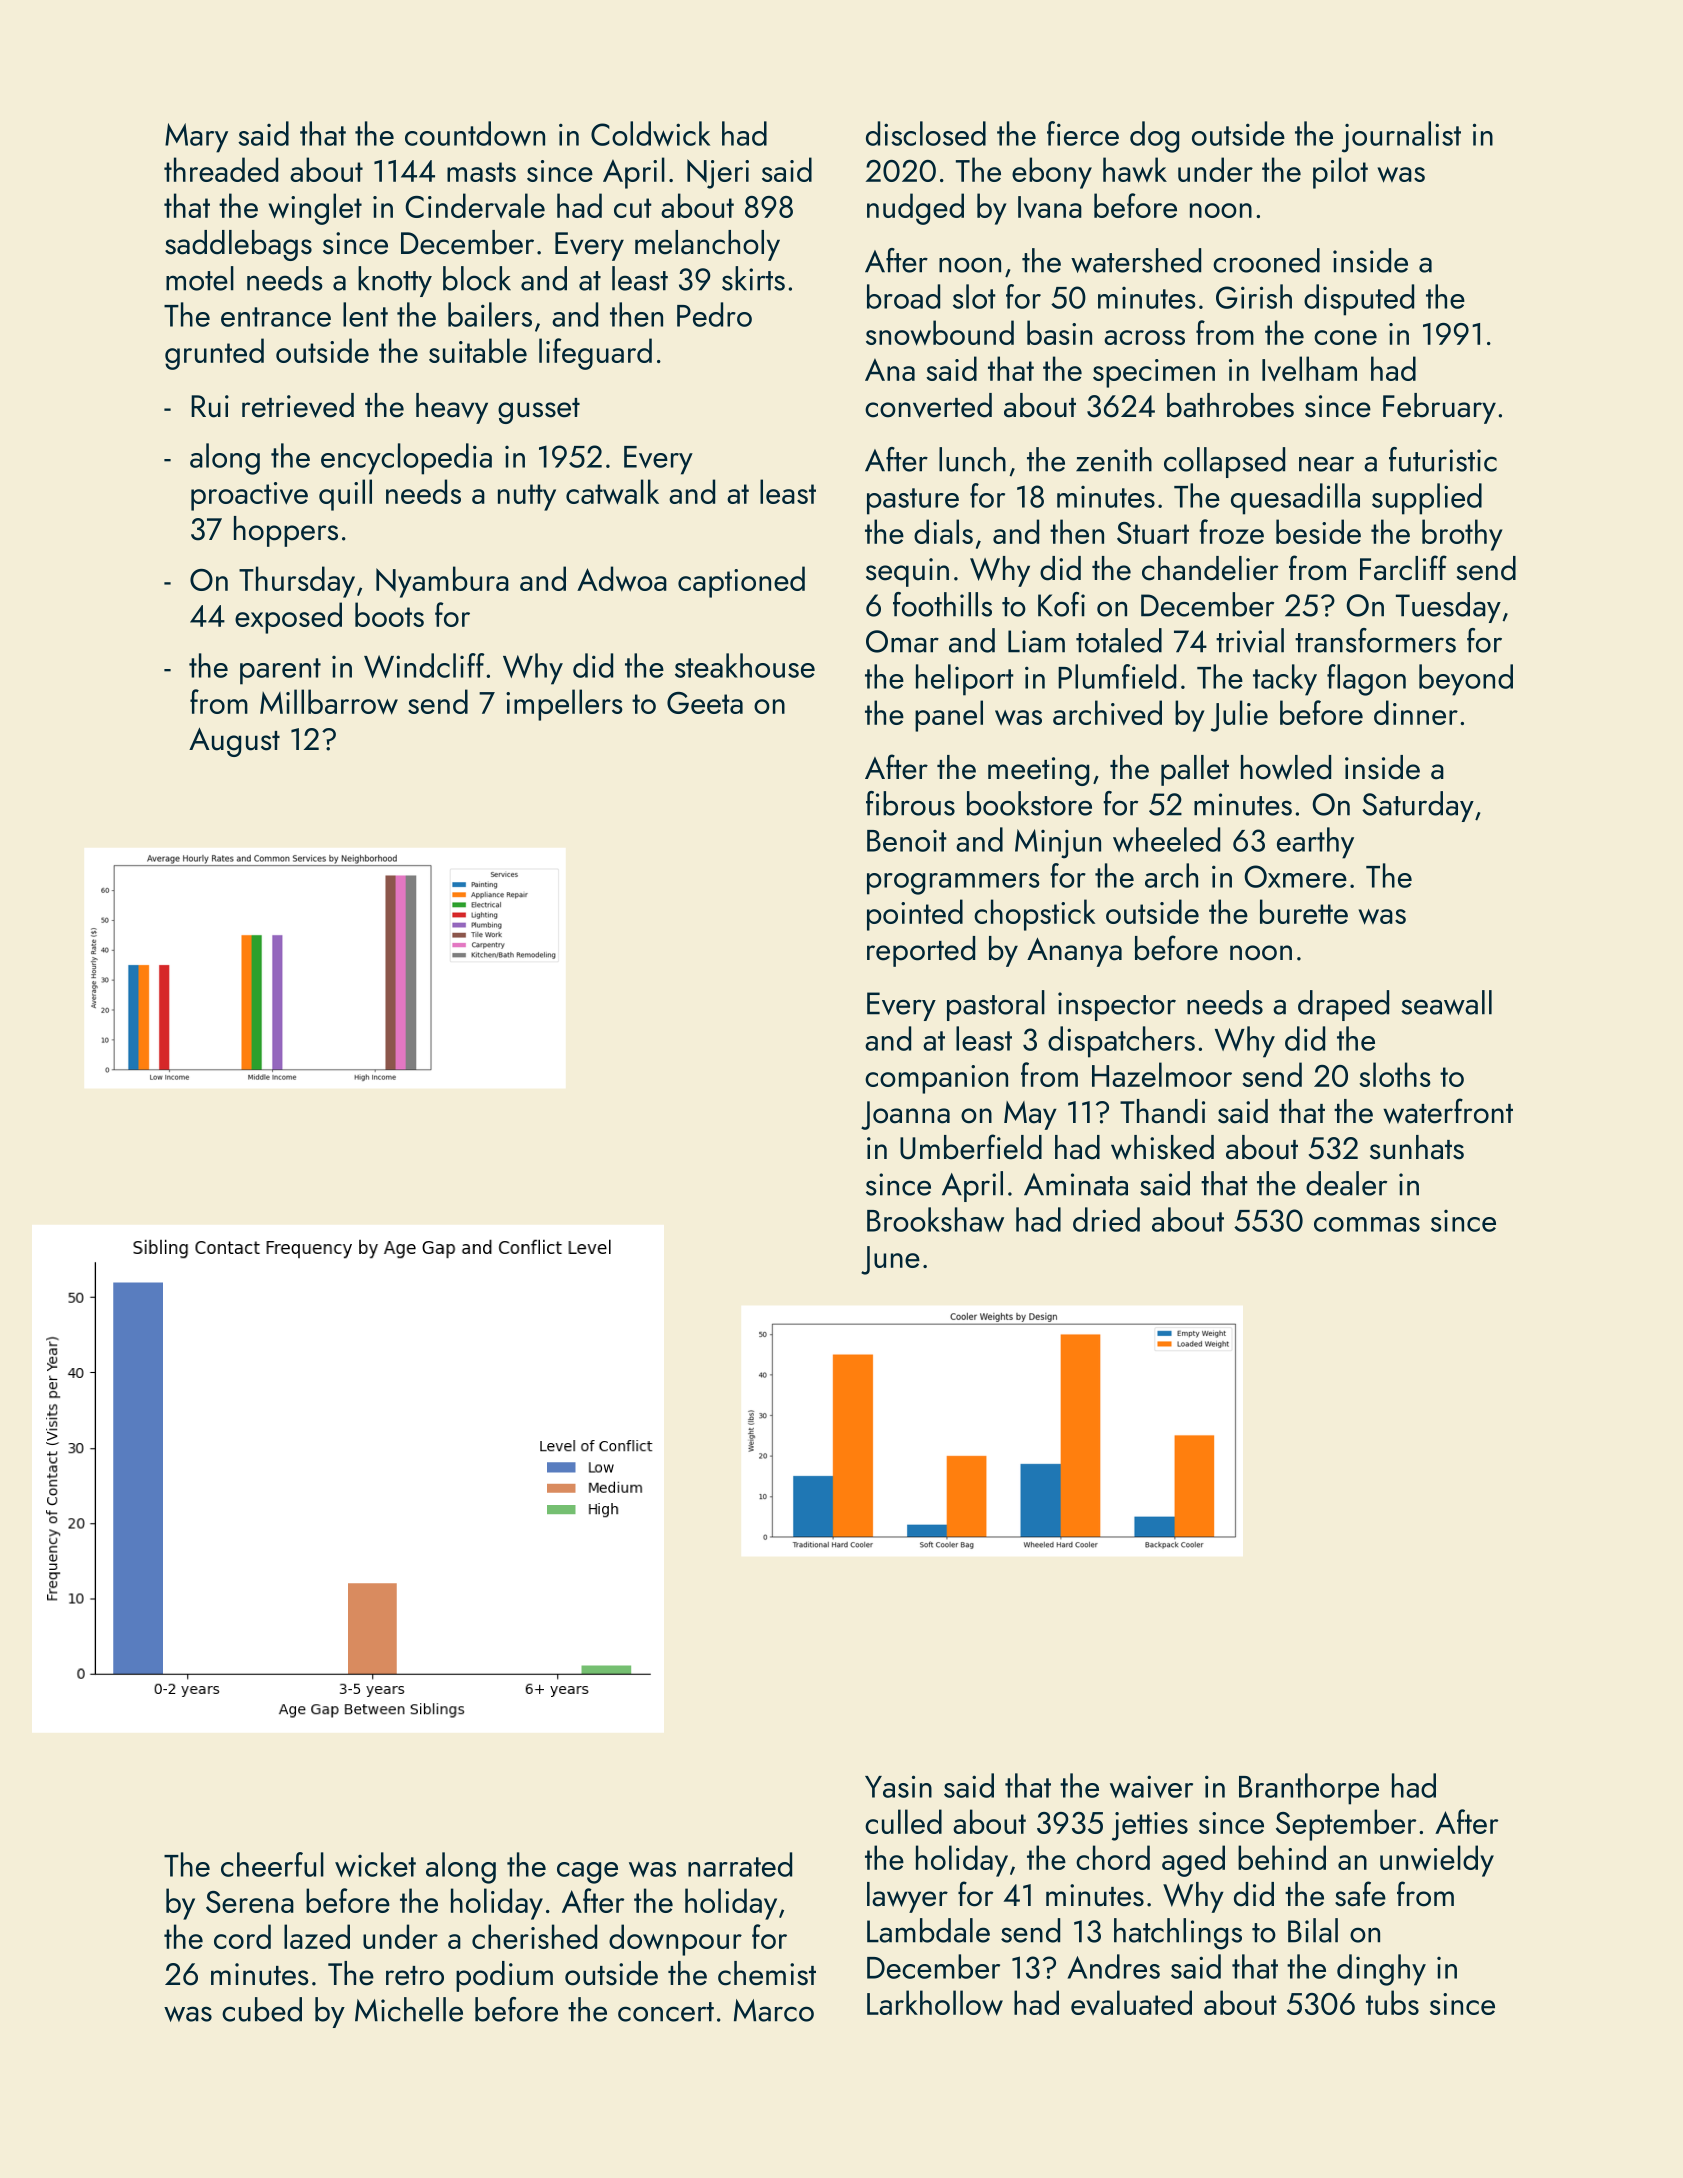 This page has height=2178, width=1683. I want to click on Brookshaw, so click(935, 1219).
